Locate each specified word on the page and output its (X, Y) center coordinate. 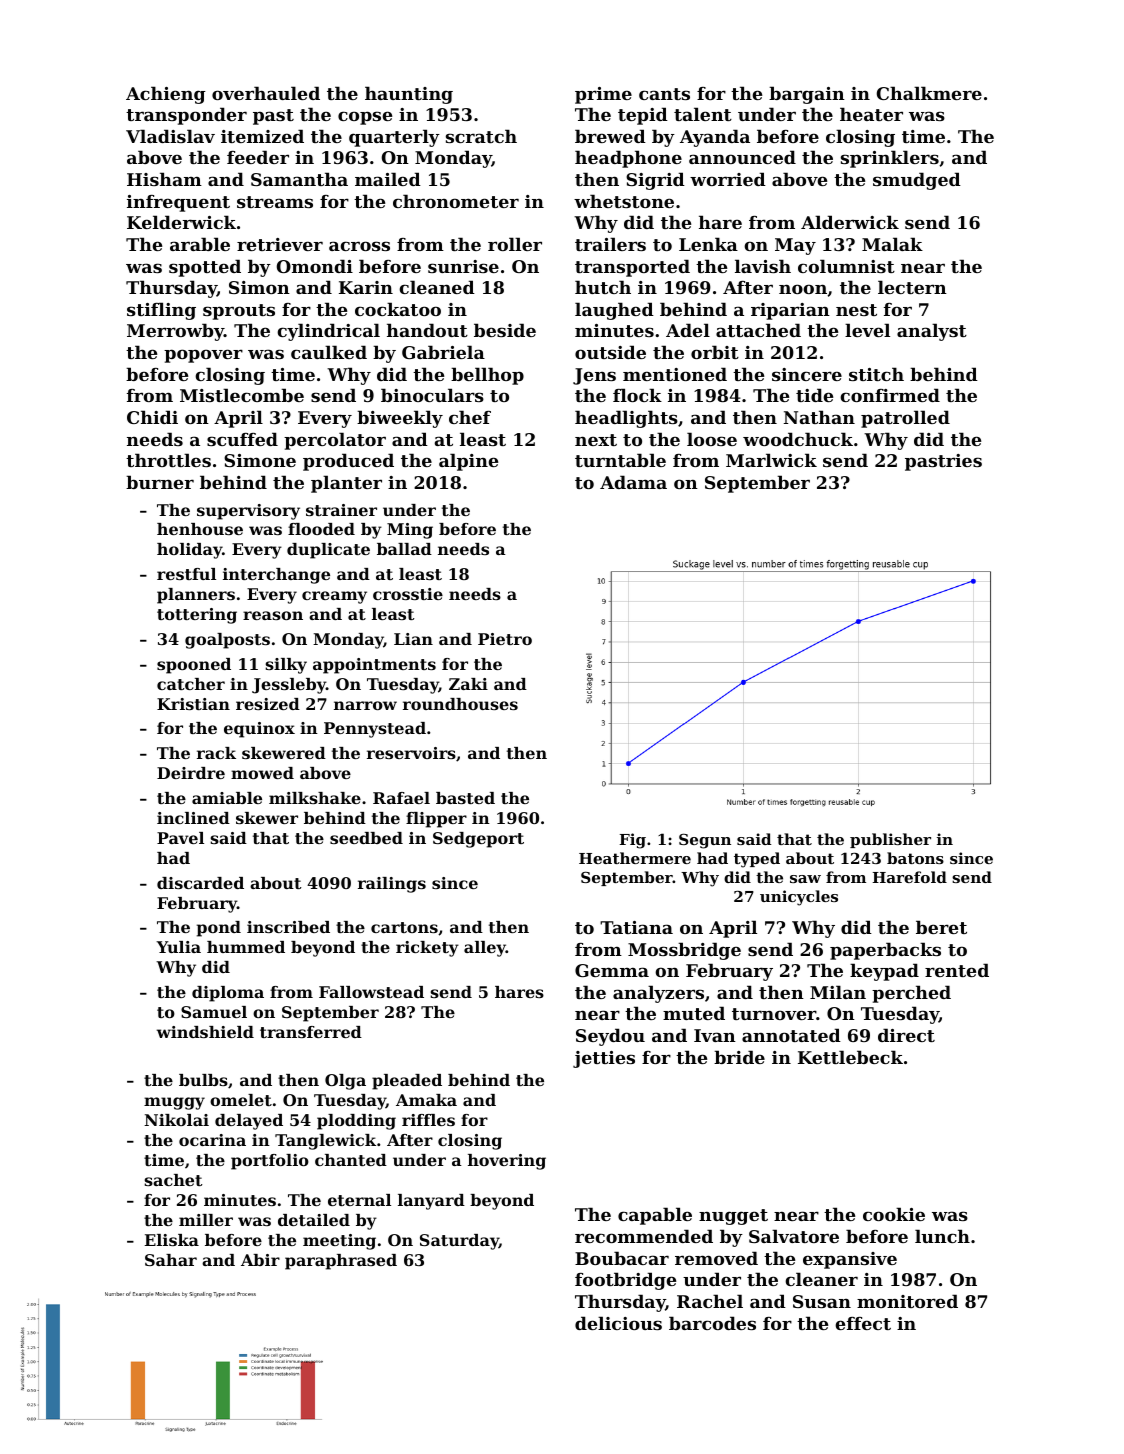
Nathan (819, 417)
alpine (468, 462)
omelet (241, 1100)
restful (186, 574)
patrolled (905, 419)
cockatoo (398, 309)
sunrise (463, 266)
